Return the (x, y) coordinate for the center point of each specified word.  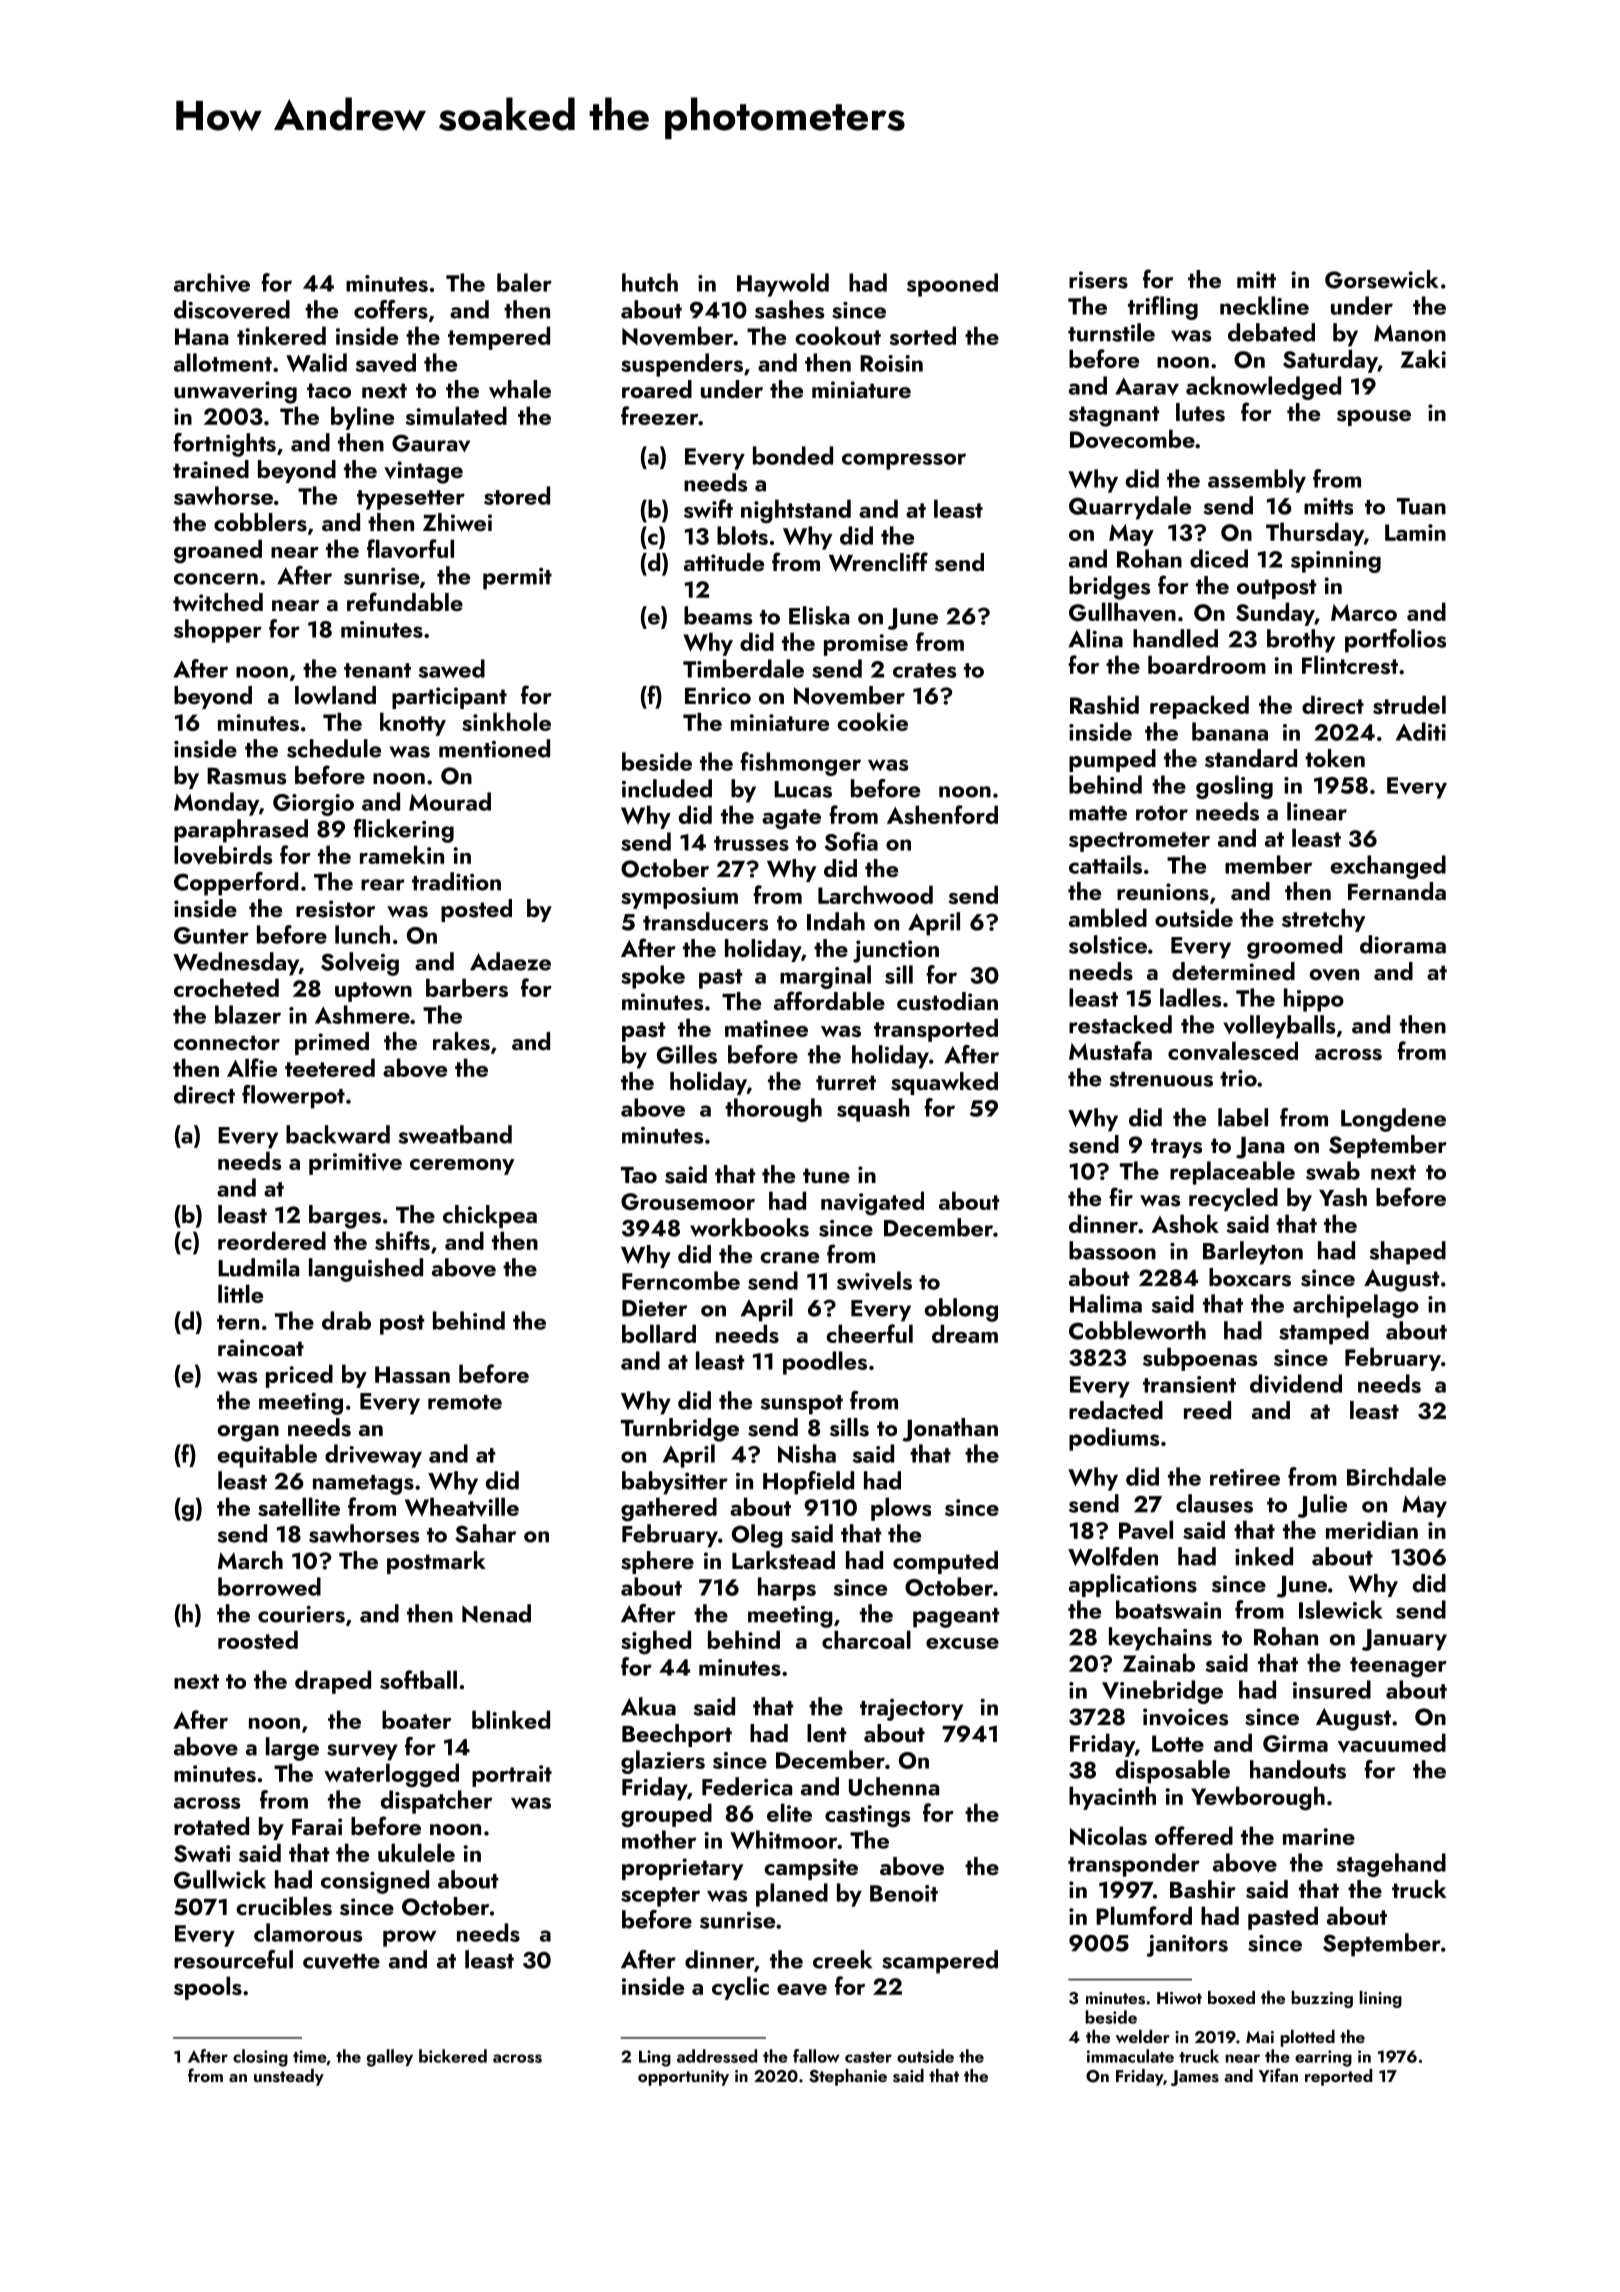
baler (524, 282)
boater (416, 1719)
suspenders (682, 365)
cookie (872, 721)
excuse (962, 1643)
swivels (874, 1281)
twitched (218, 602)
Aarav (1147, 386)
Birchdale (1396, 1476)
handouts (1298, 1769)
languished (366, 1270)
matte (1098, 813)
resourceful (233, 1959)
